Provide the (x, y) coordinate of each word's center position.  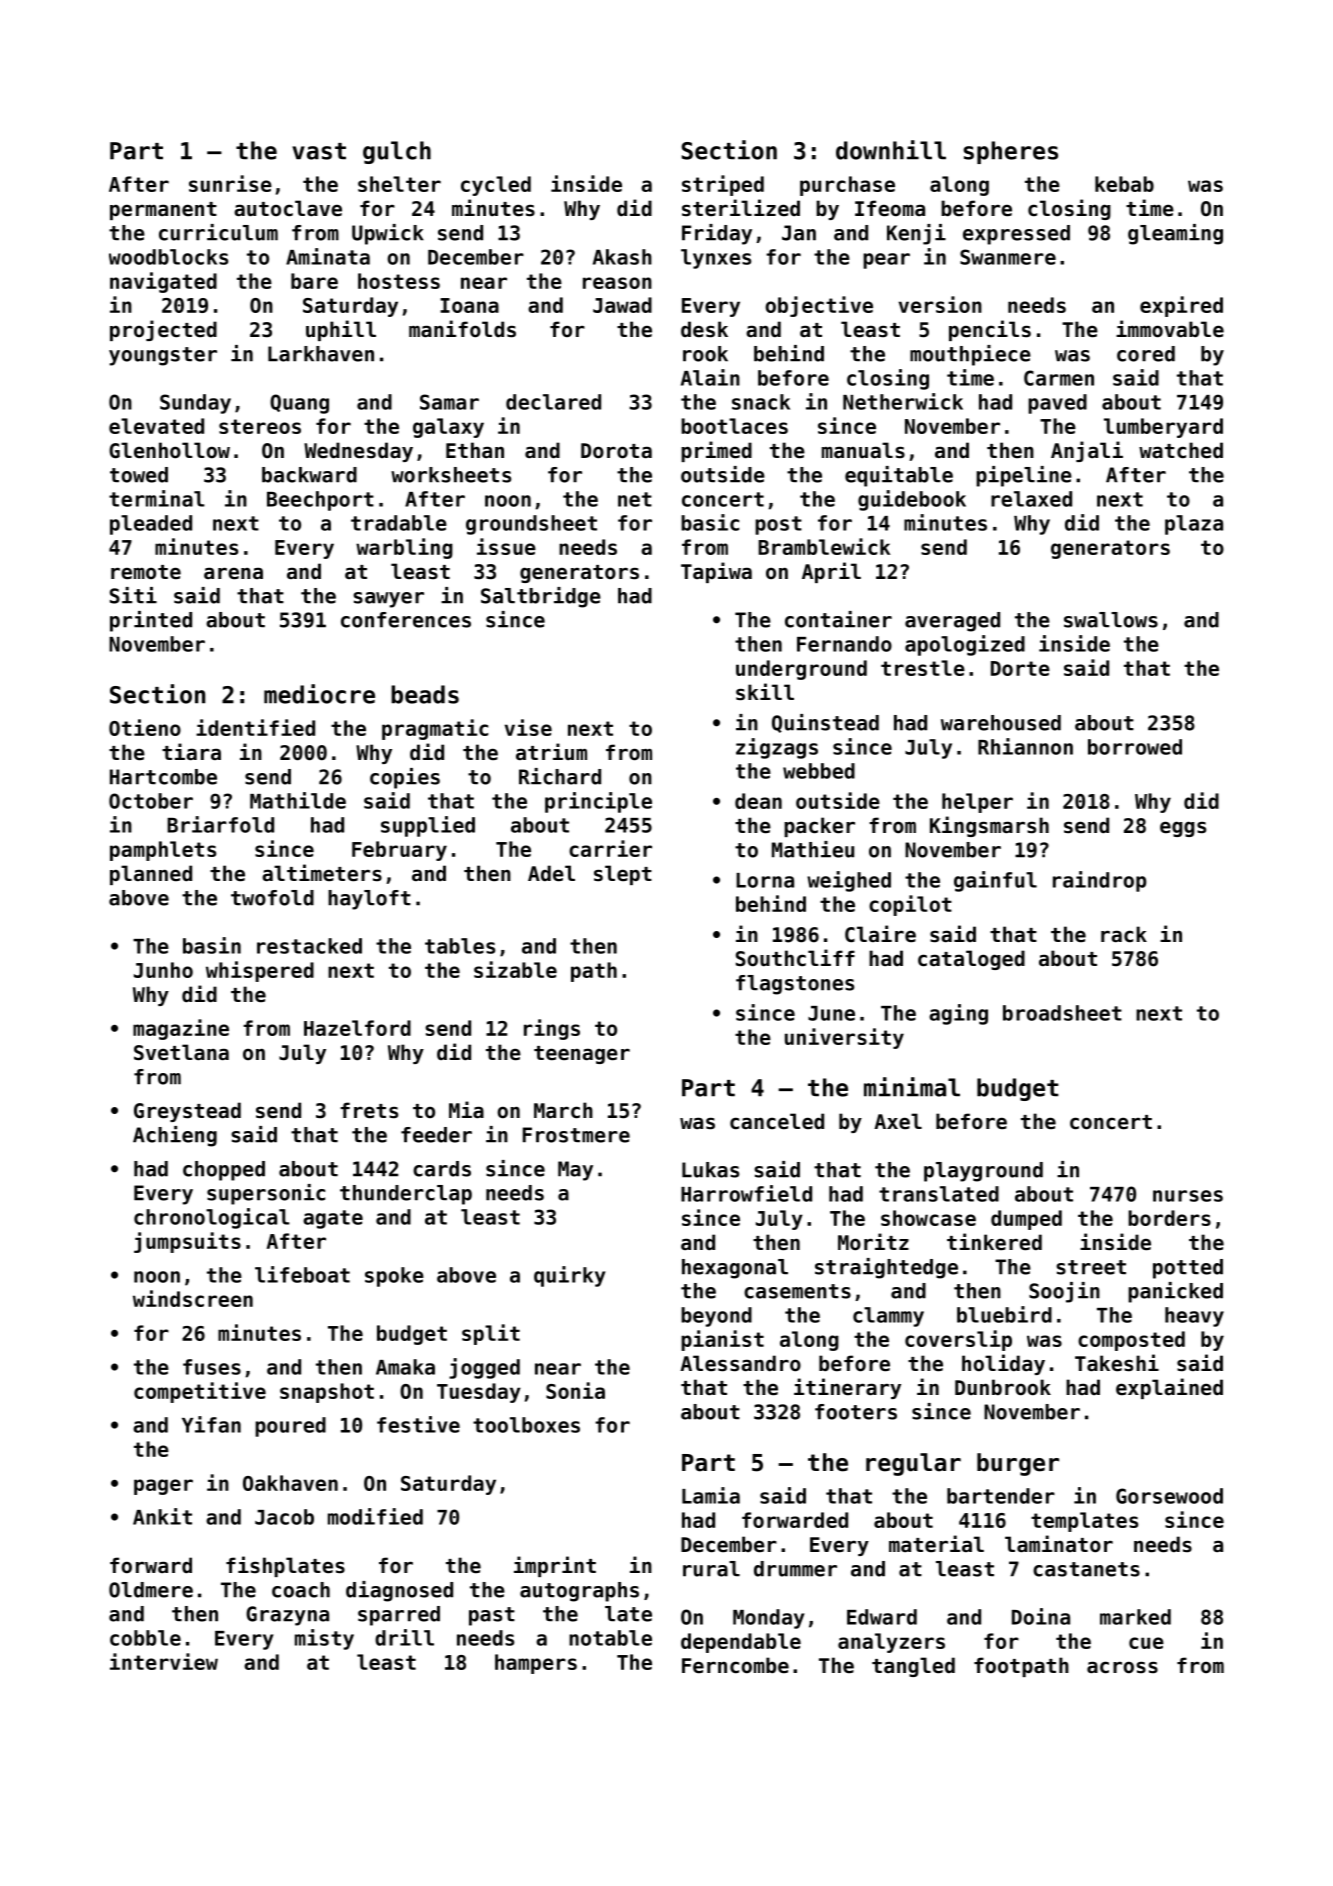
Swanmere (1008, 257)
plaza (1194, 525)
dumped (1026, 1220)
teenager (582, 1055)
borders (1169, 1218)
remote (146, 572)
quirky (569, 1276)
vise (528, 727)
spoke (394, 1277)
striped (723, 185)
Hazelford (357, 1028)
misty (324, 1639)
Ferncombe (735, 1665)
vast (319, 151)
